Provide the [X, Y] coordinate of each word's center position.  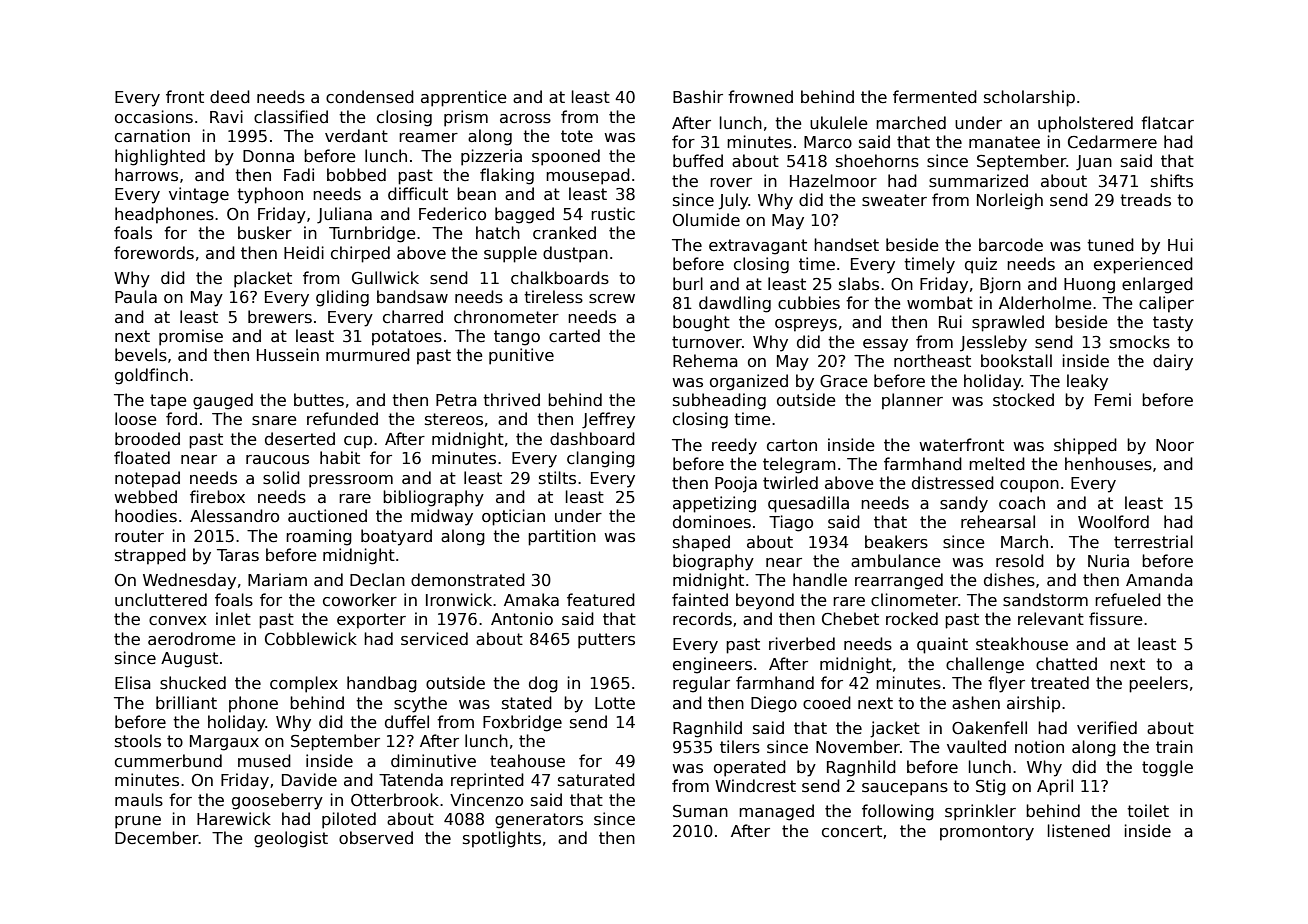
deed [230, 96]
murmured [368, 354]
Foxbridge [522, 723]
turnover [707, 342]
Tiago [791, 523]
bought [701, 323]
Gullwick [385, 277]
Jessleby [993, 343]
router [139, 536]
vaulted [976, 746]
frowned [760, 96]
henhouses [1108, 464]
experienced [1143, 265]
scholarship [1029, 98]
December [157, 837]
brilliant [186, 702]
